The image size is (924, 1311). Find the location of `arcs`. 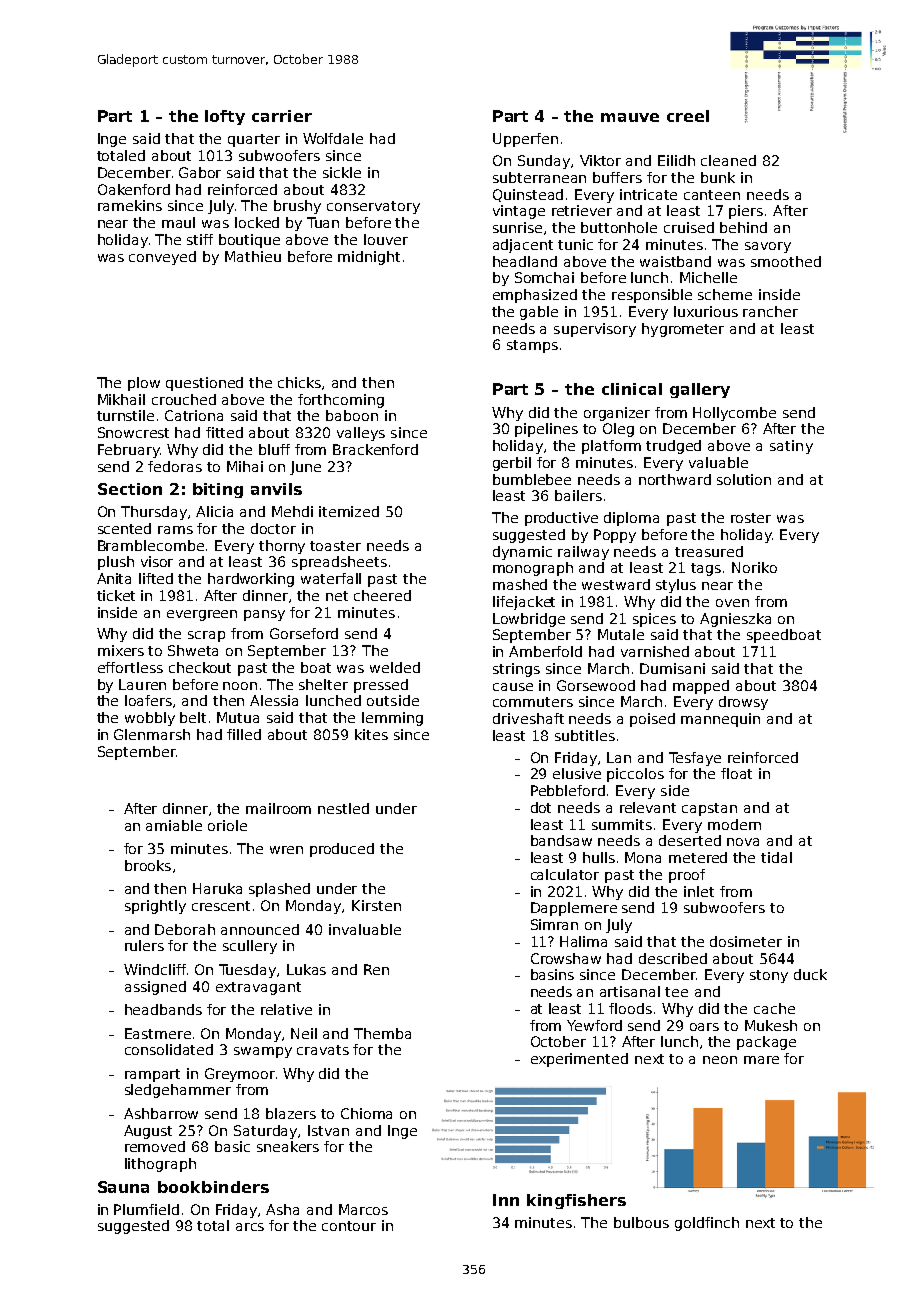

arcs is located at coordinates (250, 1227).
